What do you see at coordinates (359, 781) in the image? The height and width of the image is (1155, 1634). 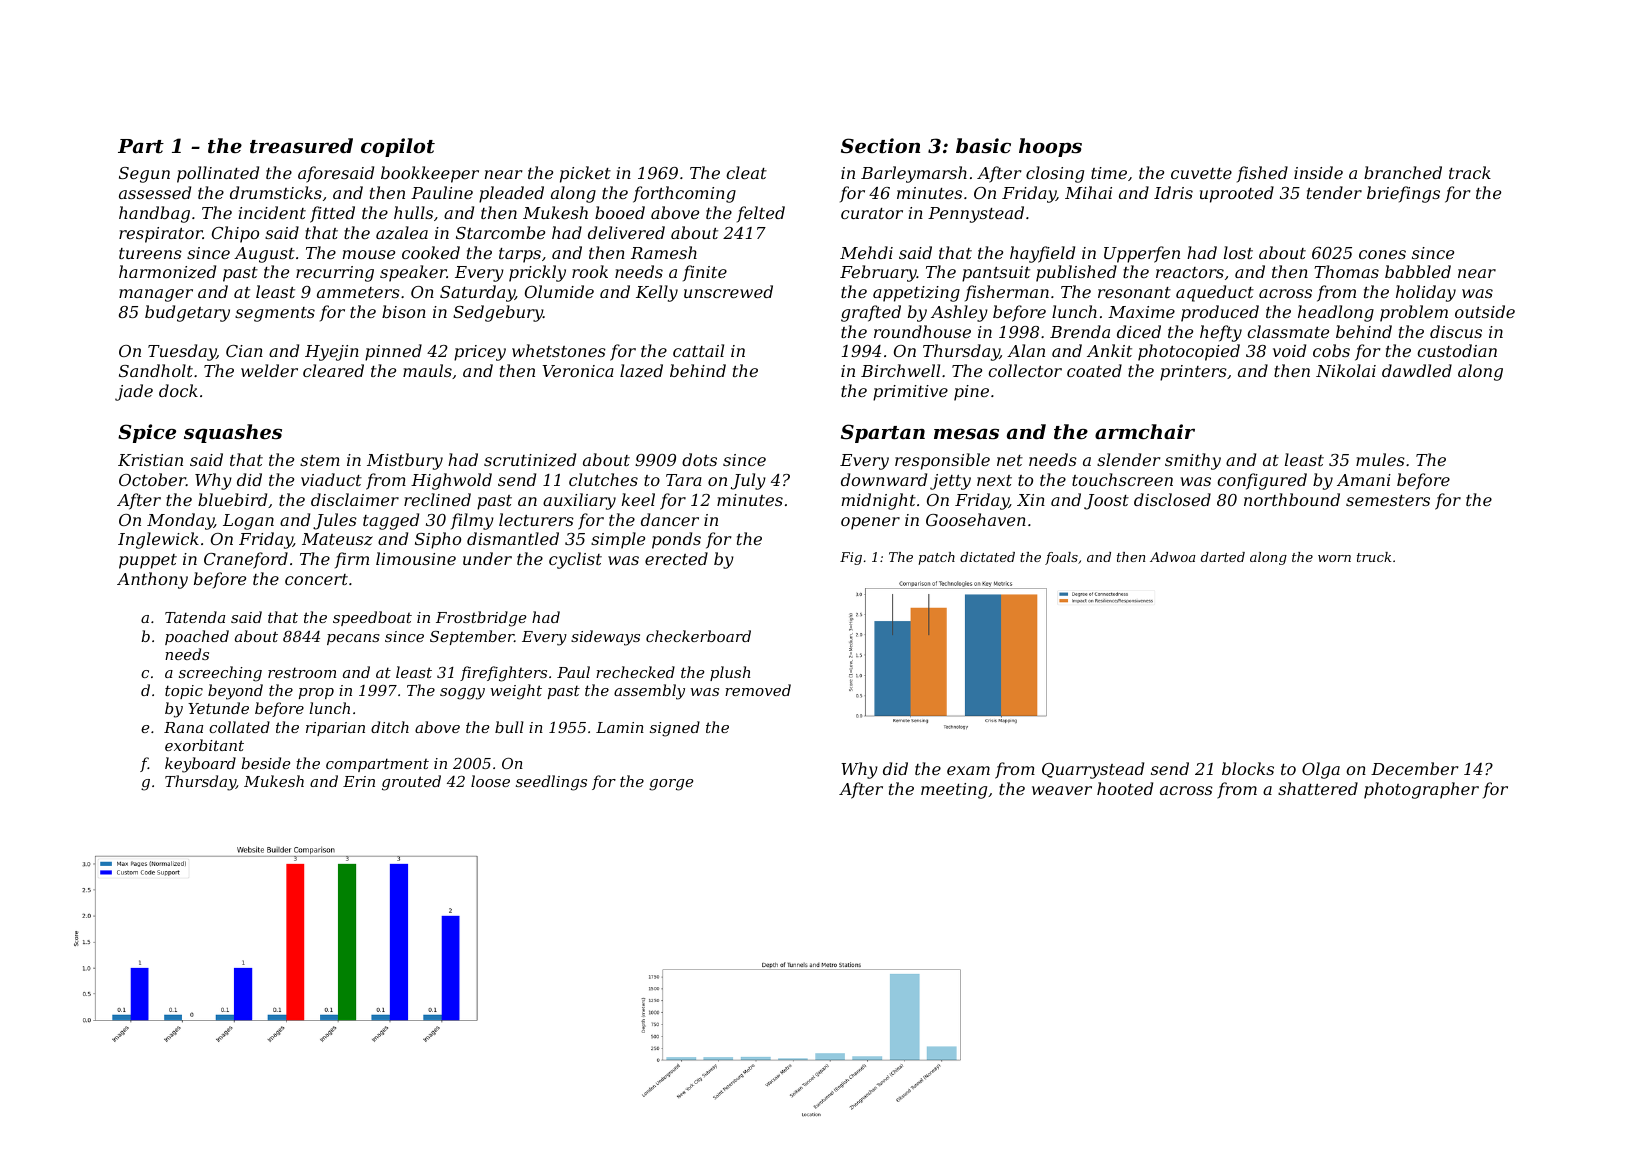 I see `Erin` at bounding box center [359, 781].
